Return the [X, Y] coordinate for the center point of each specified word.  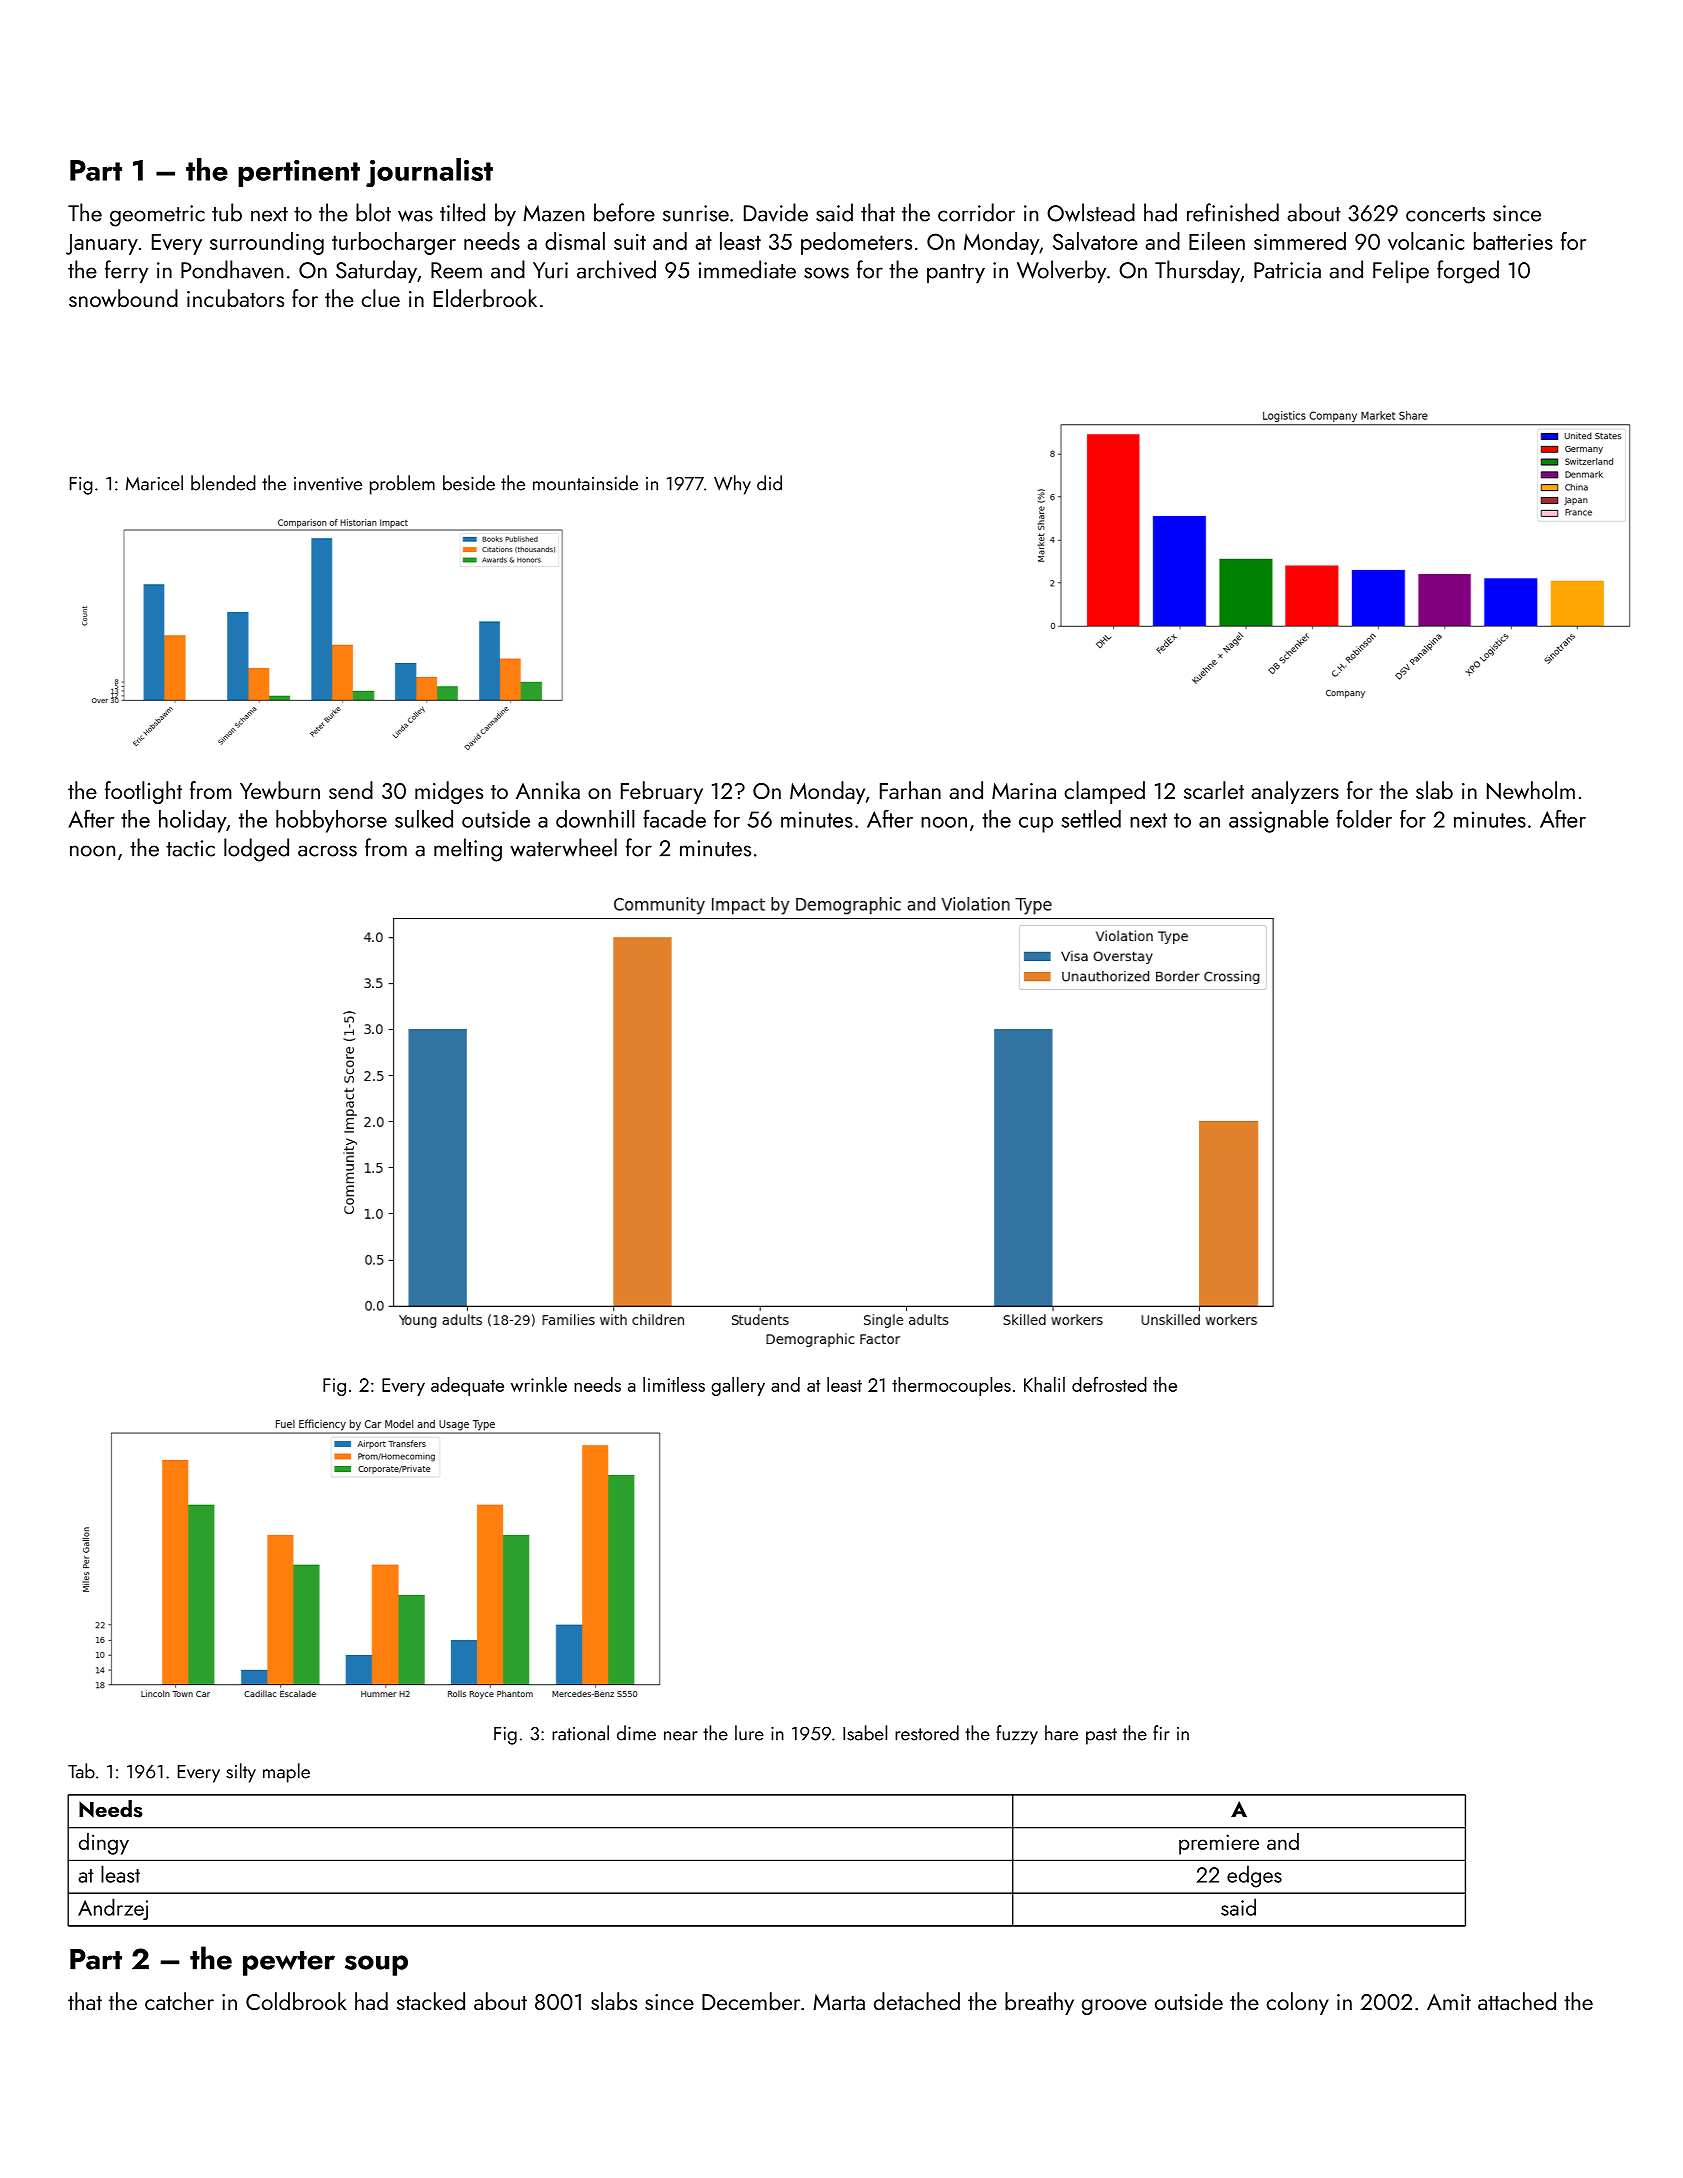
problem [402, 485]
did [769, 483]
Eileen [1217, 241]
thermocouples [951, 1386]
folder [1364, 819]
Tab [81, 1771]
